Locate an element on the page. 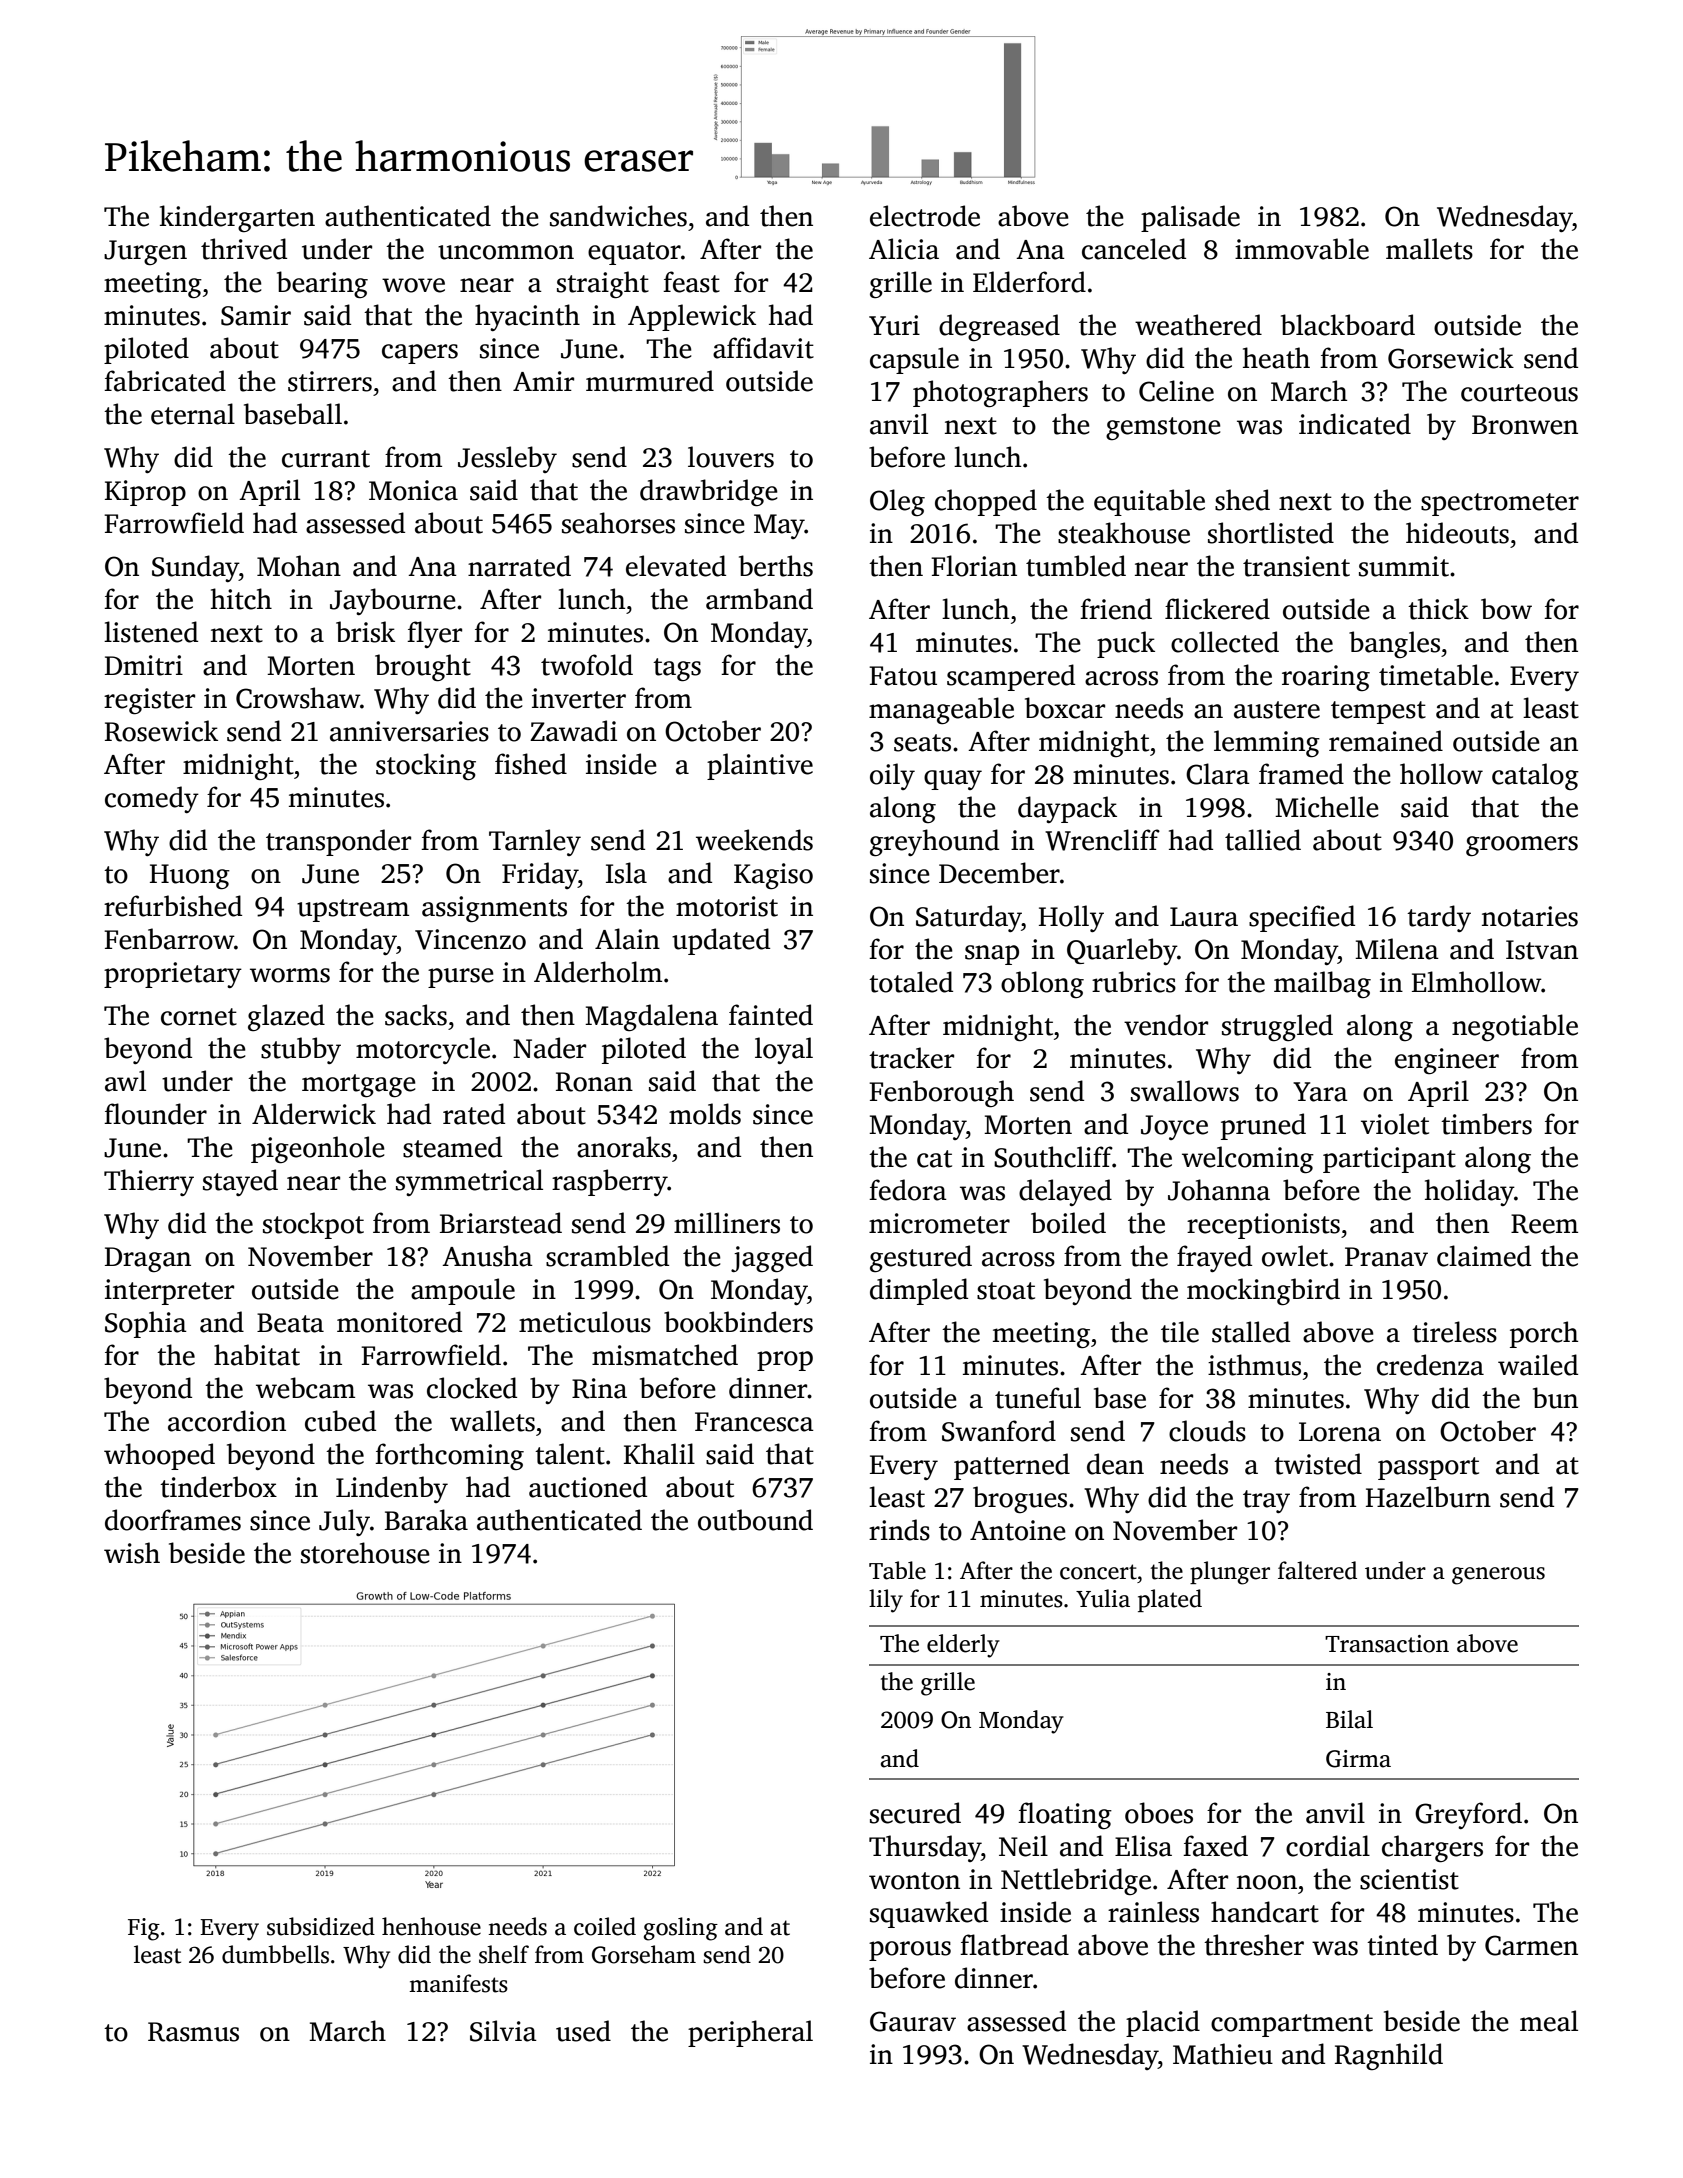 The height and width of the document is (2178, 1683). Ragnhild is located at coordinates (1389, 2056).
